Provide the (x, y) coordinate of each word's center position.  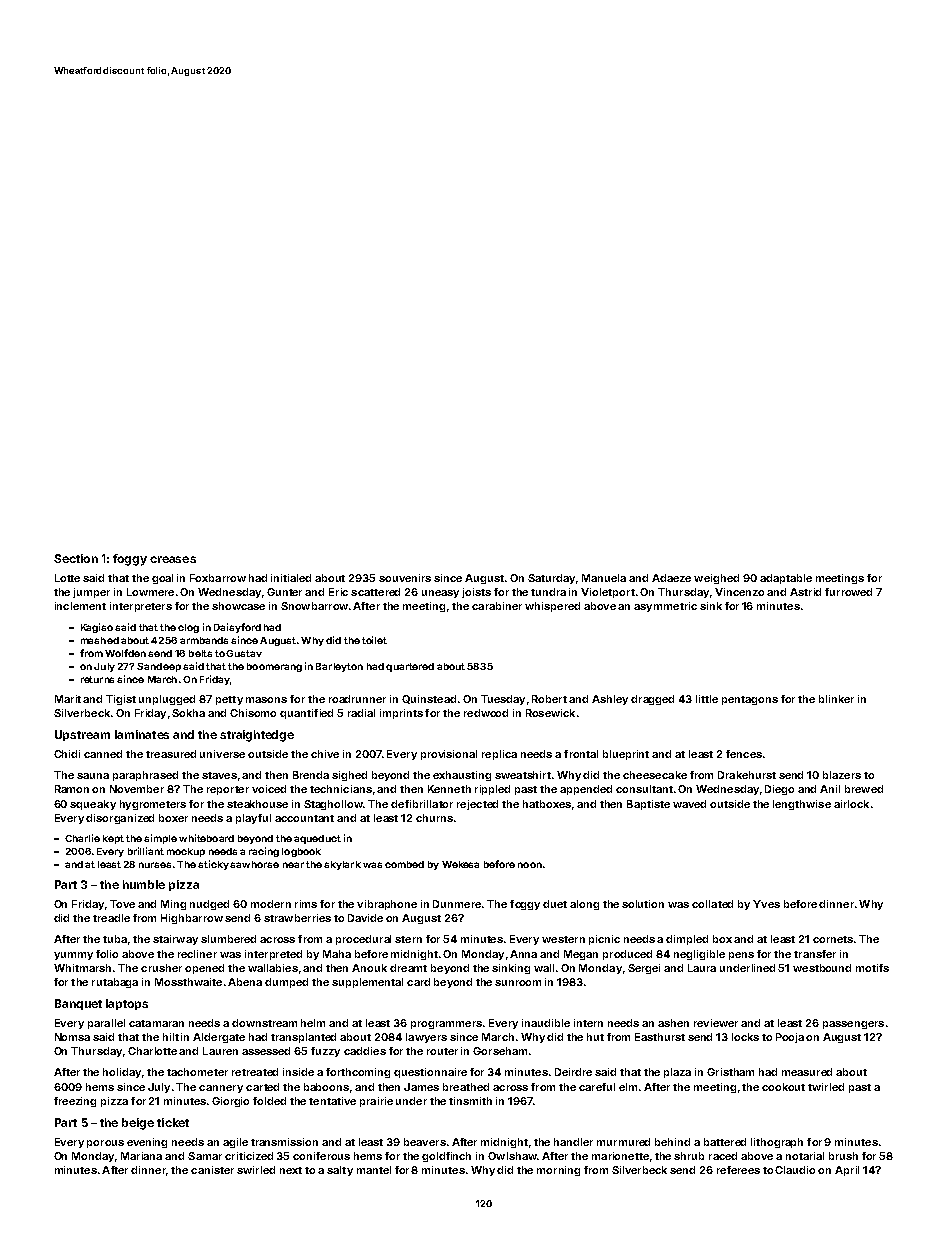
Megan (581, 955)
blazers (842, 775)
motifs (872, 968)
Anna (523, 954)
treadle (111, 918)
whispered (552, 607)
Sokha (188, 713)
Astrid (805, 592)
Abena (245, 982)
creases (173, 559)
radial (361, 713)
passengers (853, 1025)
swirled (256, 1170)
